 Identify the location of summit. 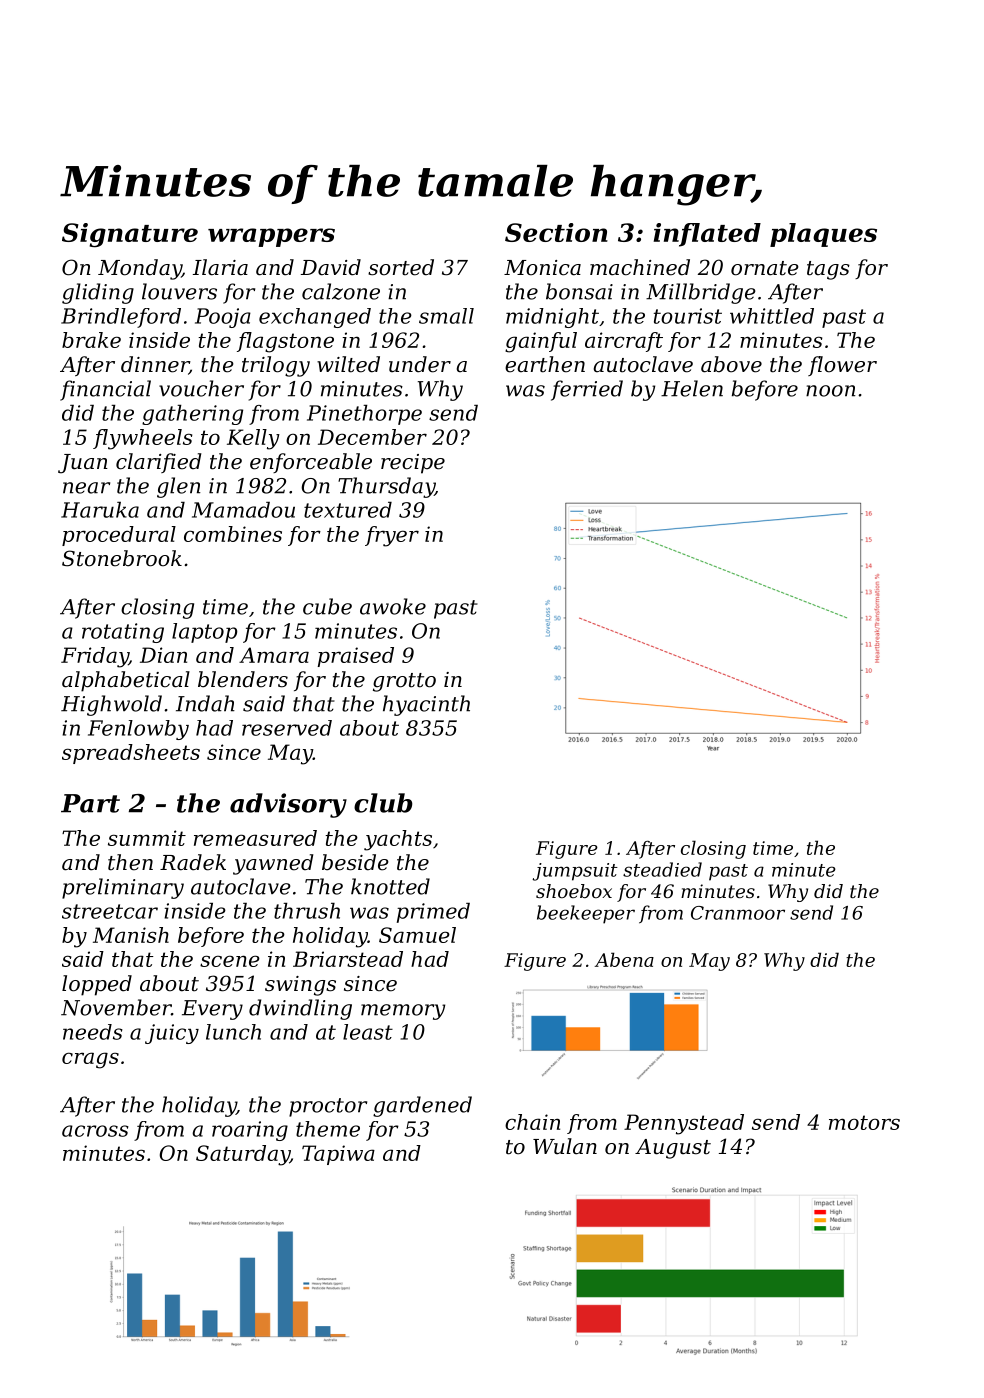
(147, 838).
